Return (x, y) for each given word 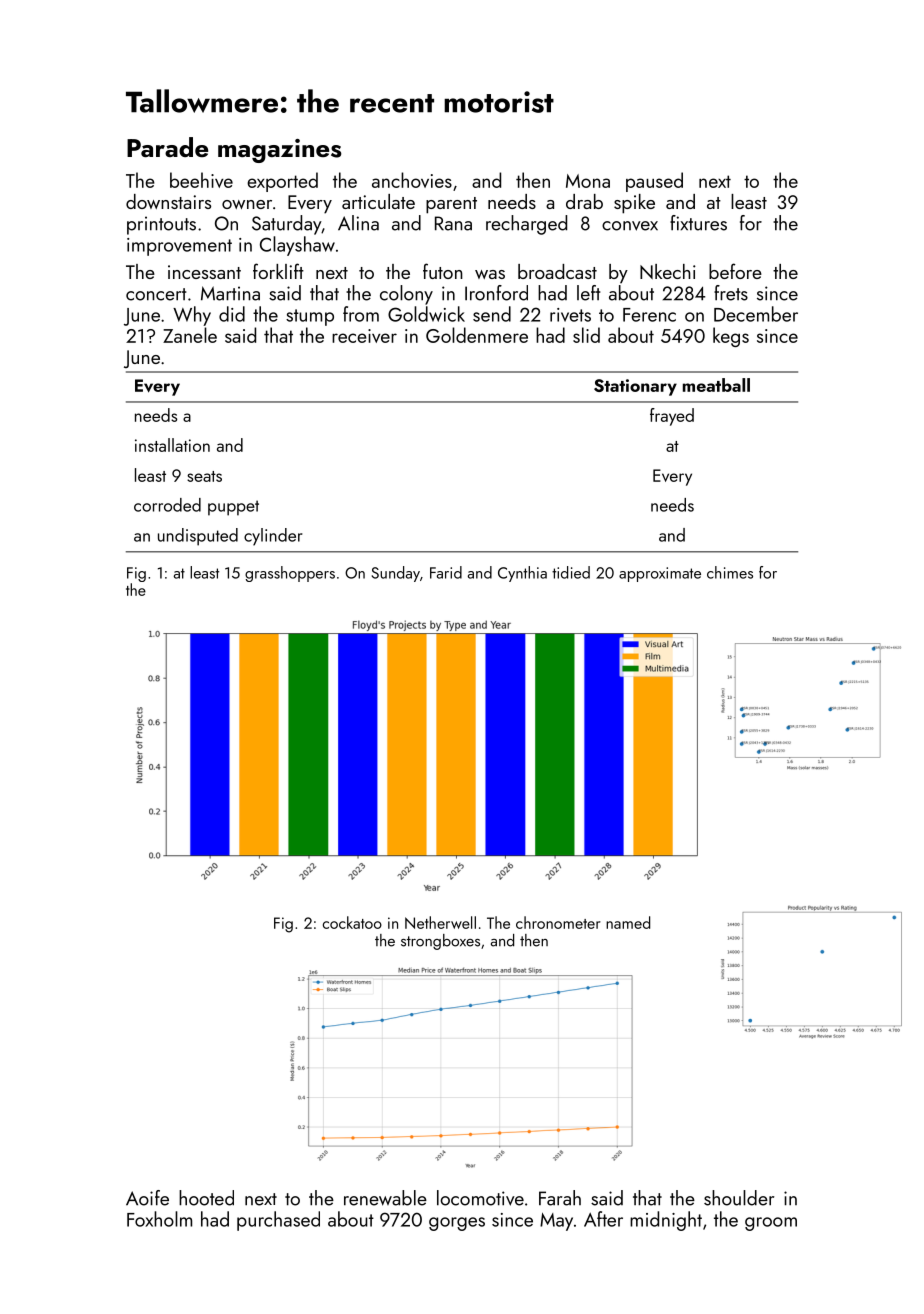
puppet (233, 508)
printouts (161, 225)
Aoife (147, 1198)
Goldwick (426, 314)
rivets (570, 315)
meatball (716, 385)
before (735, 271)
